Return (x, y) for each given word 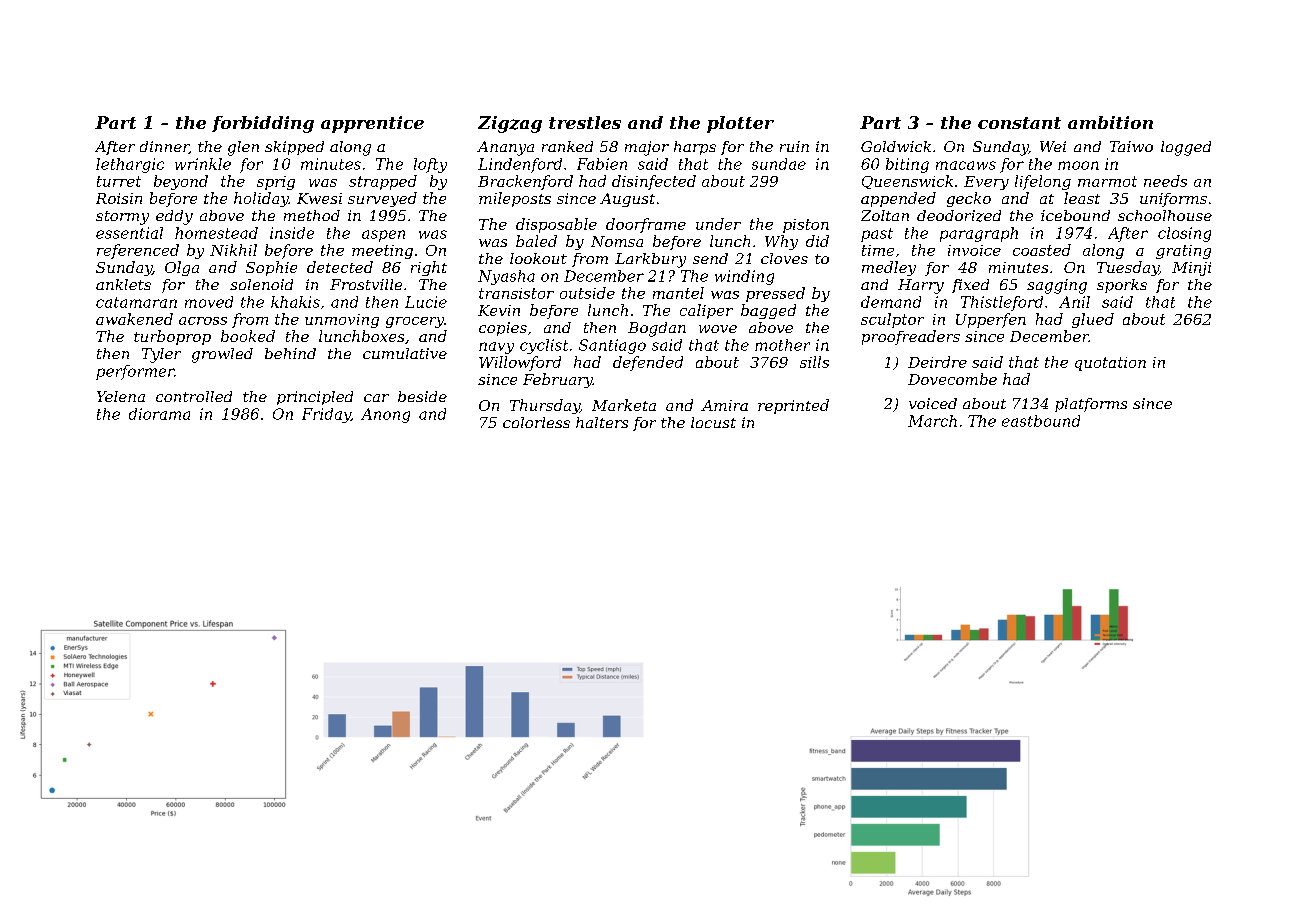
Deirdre (937, 362)
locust (713, 422)
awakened (134, 319)
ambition (1110, 122)
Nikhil (233, 250)
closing (1184, 234)
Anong (385, 415)
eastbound (1041, 421)
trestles (585, 122)
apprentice (372, 124)
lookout (538, 258)
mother (782, 345)
